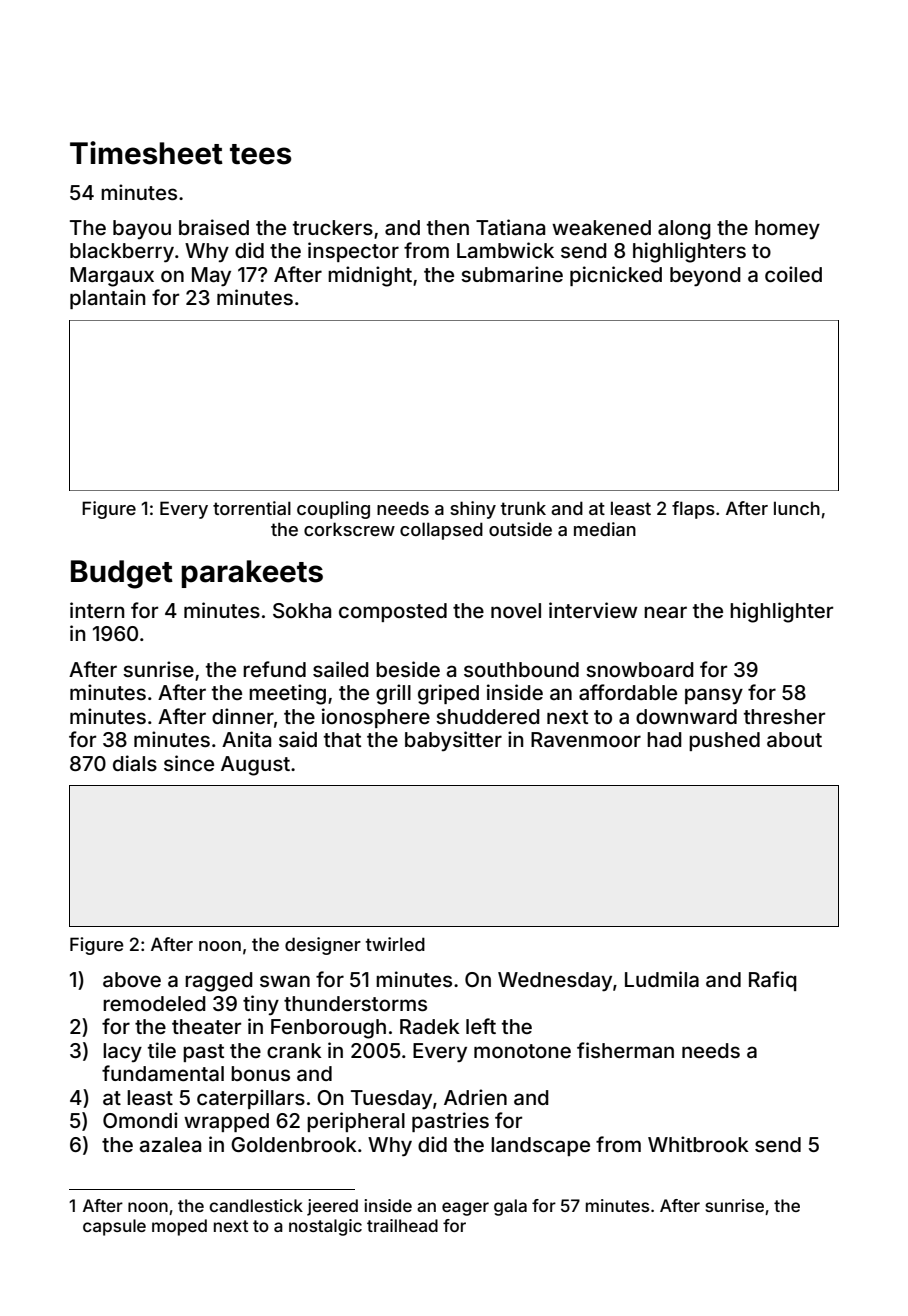 The width and height of the screenshot is (908, 1316). Describe the element at coordinates (142, 229) in the screenshot. I see `bayou` at that location.
